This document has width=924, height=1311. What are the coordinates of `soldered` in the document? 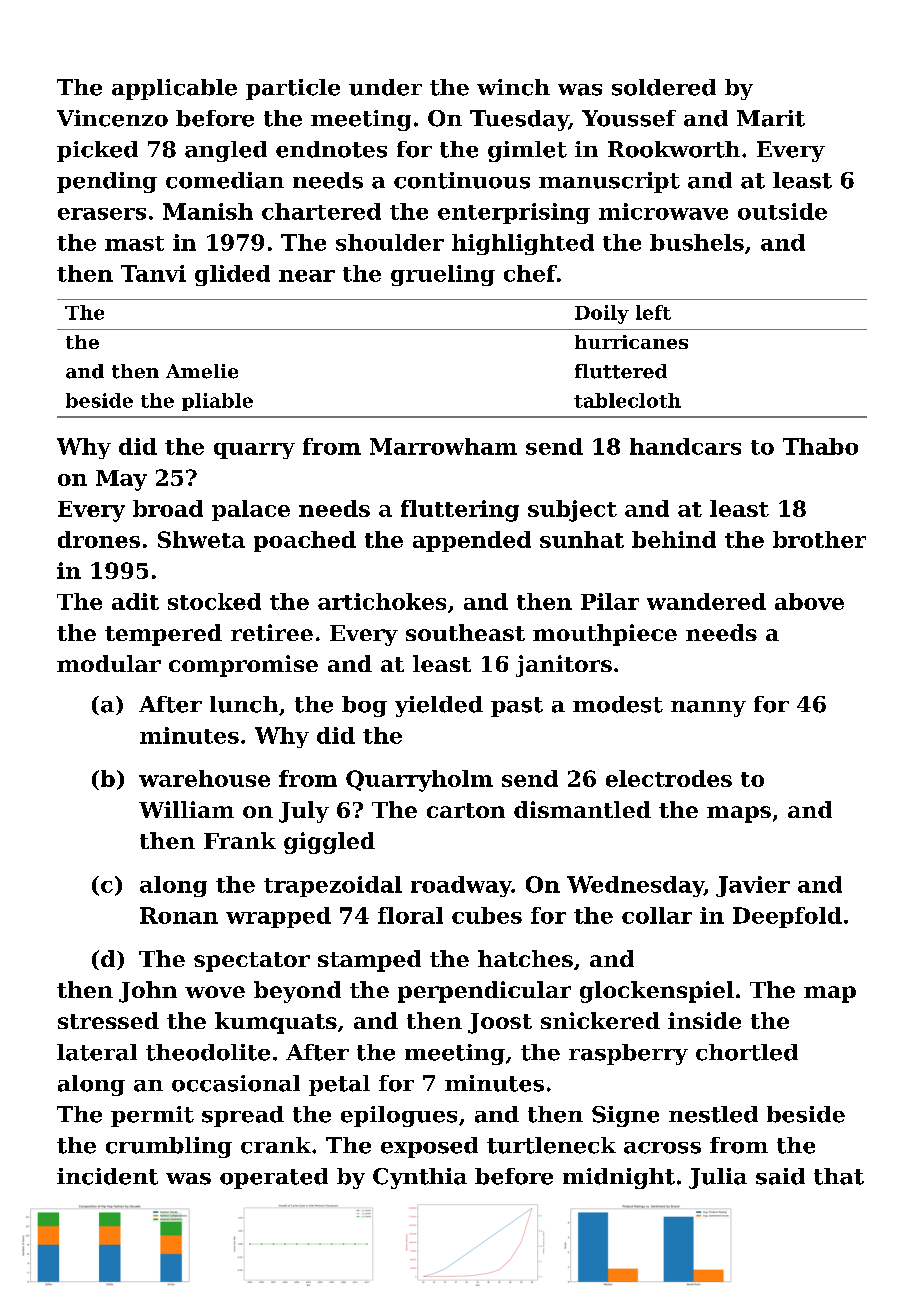 It's located at (664, 87).
